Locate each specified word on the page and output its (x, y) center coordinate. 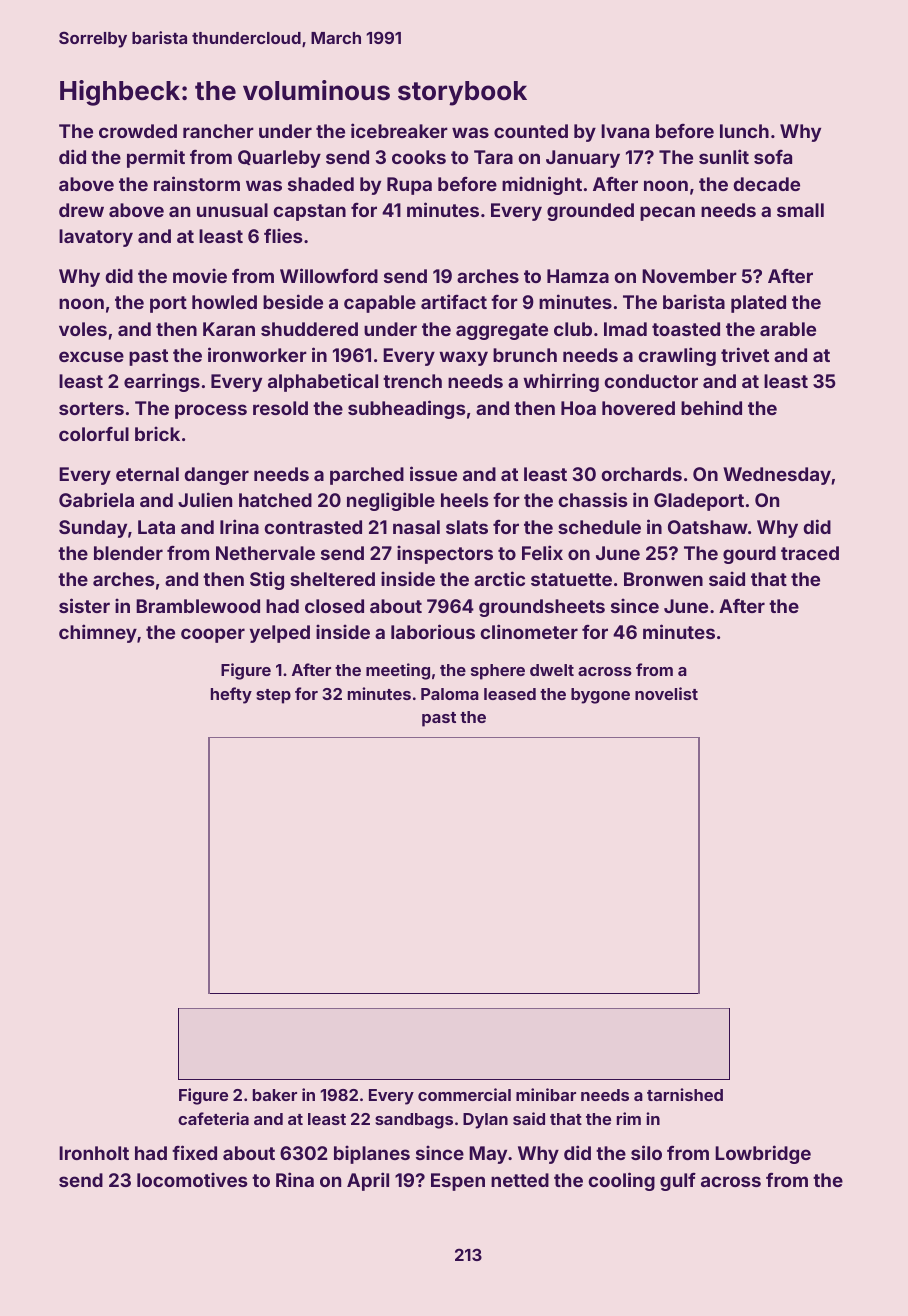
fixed (194, 1152)
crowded (138, 131)
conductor (651, 381)
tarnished (685, 1094)
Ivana (625, 131)
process (211, 411)
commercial (464, 1094)
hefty (231, 695)
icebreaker (399, 130)
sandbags (414, 1121)
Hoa (578, 408)
